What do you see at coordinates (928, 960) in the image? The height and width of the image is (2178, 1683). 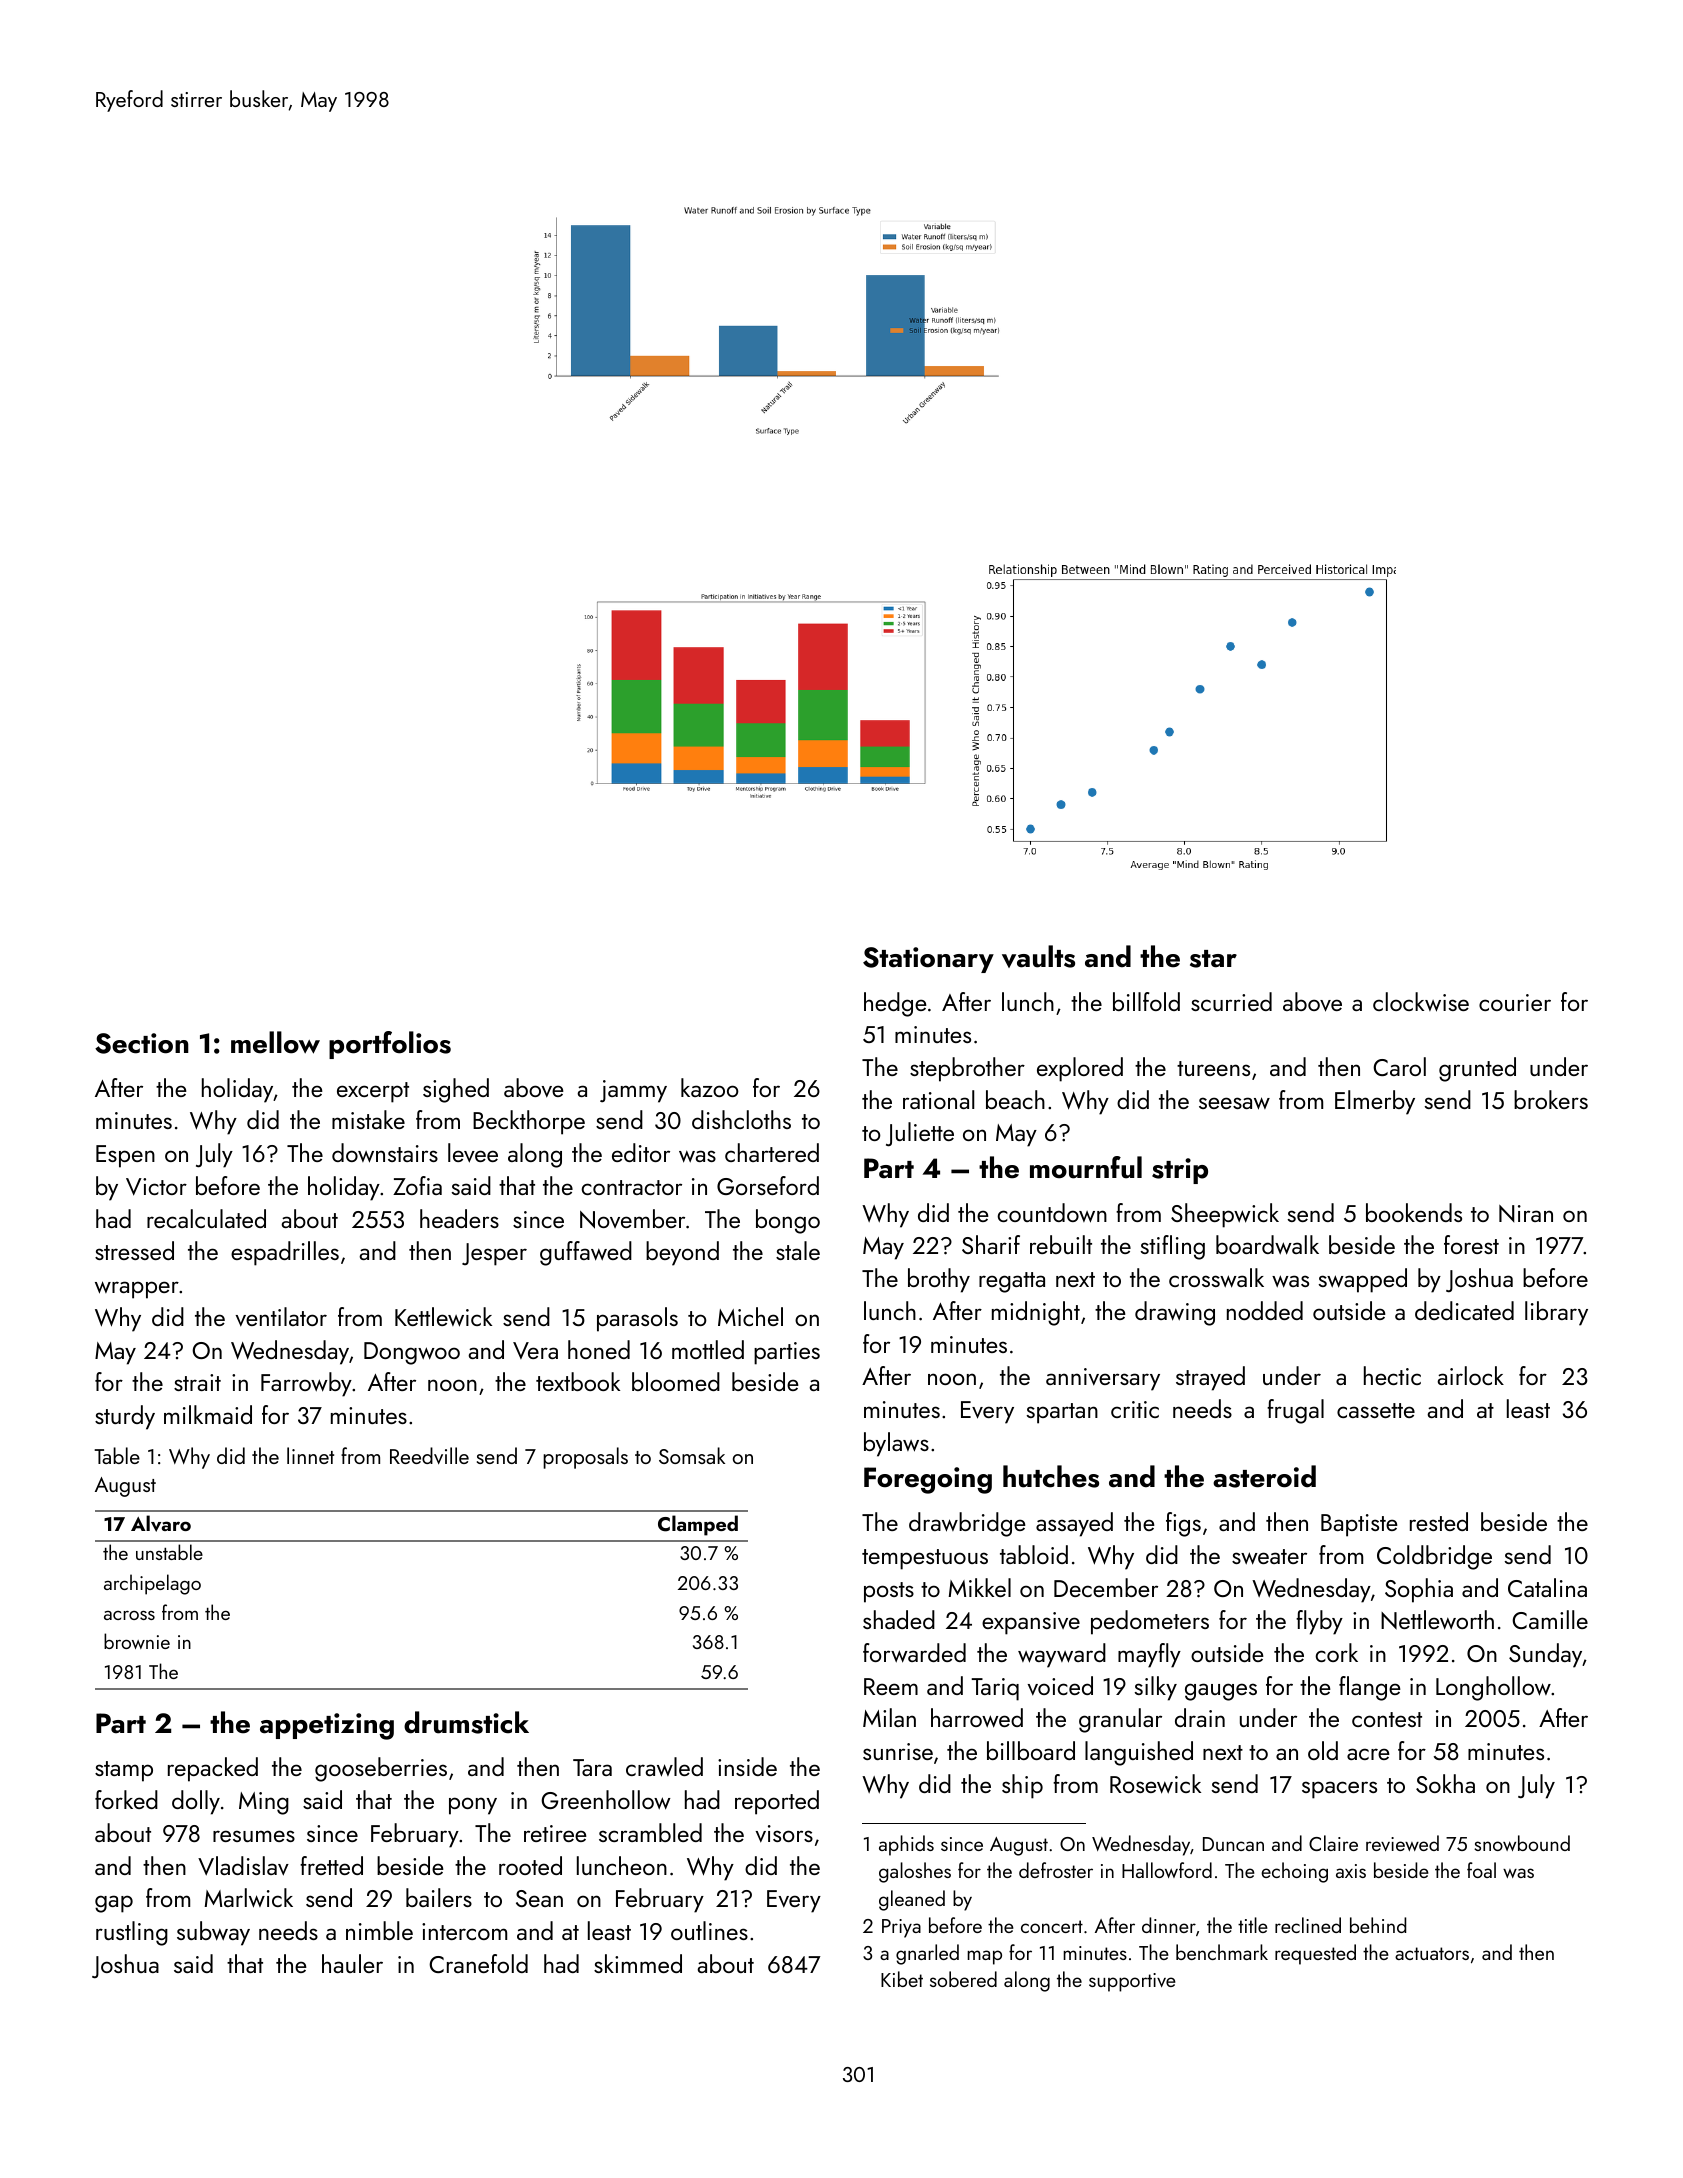 I see `Stationary` at bounding box center [928, 960].
